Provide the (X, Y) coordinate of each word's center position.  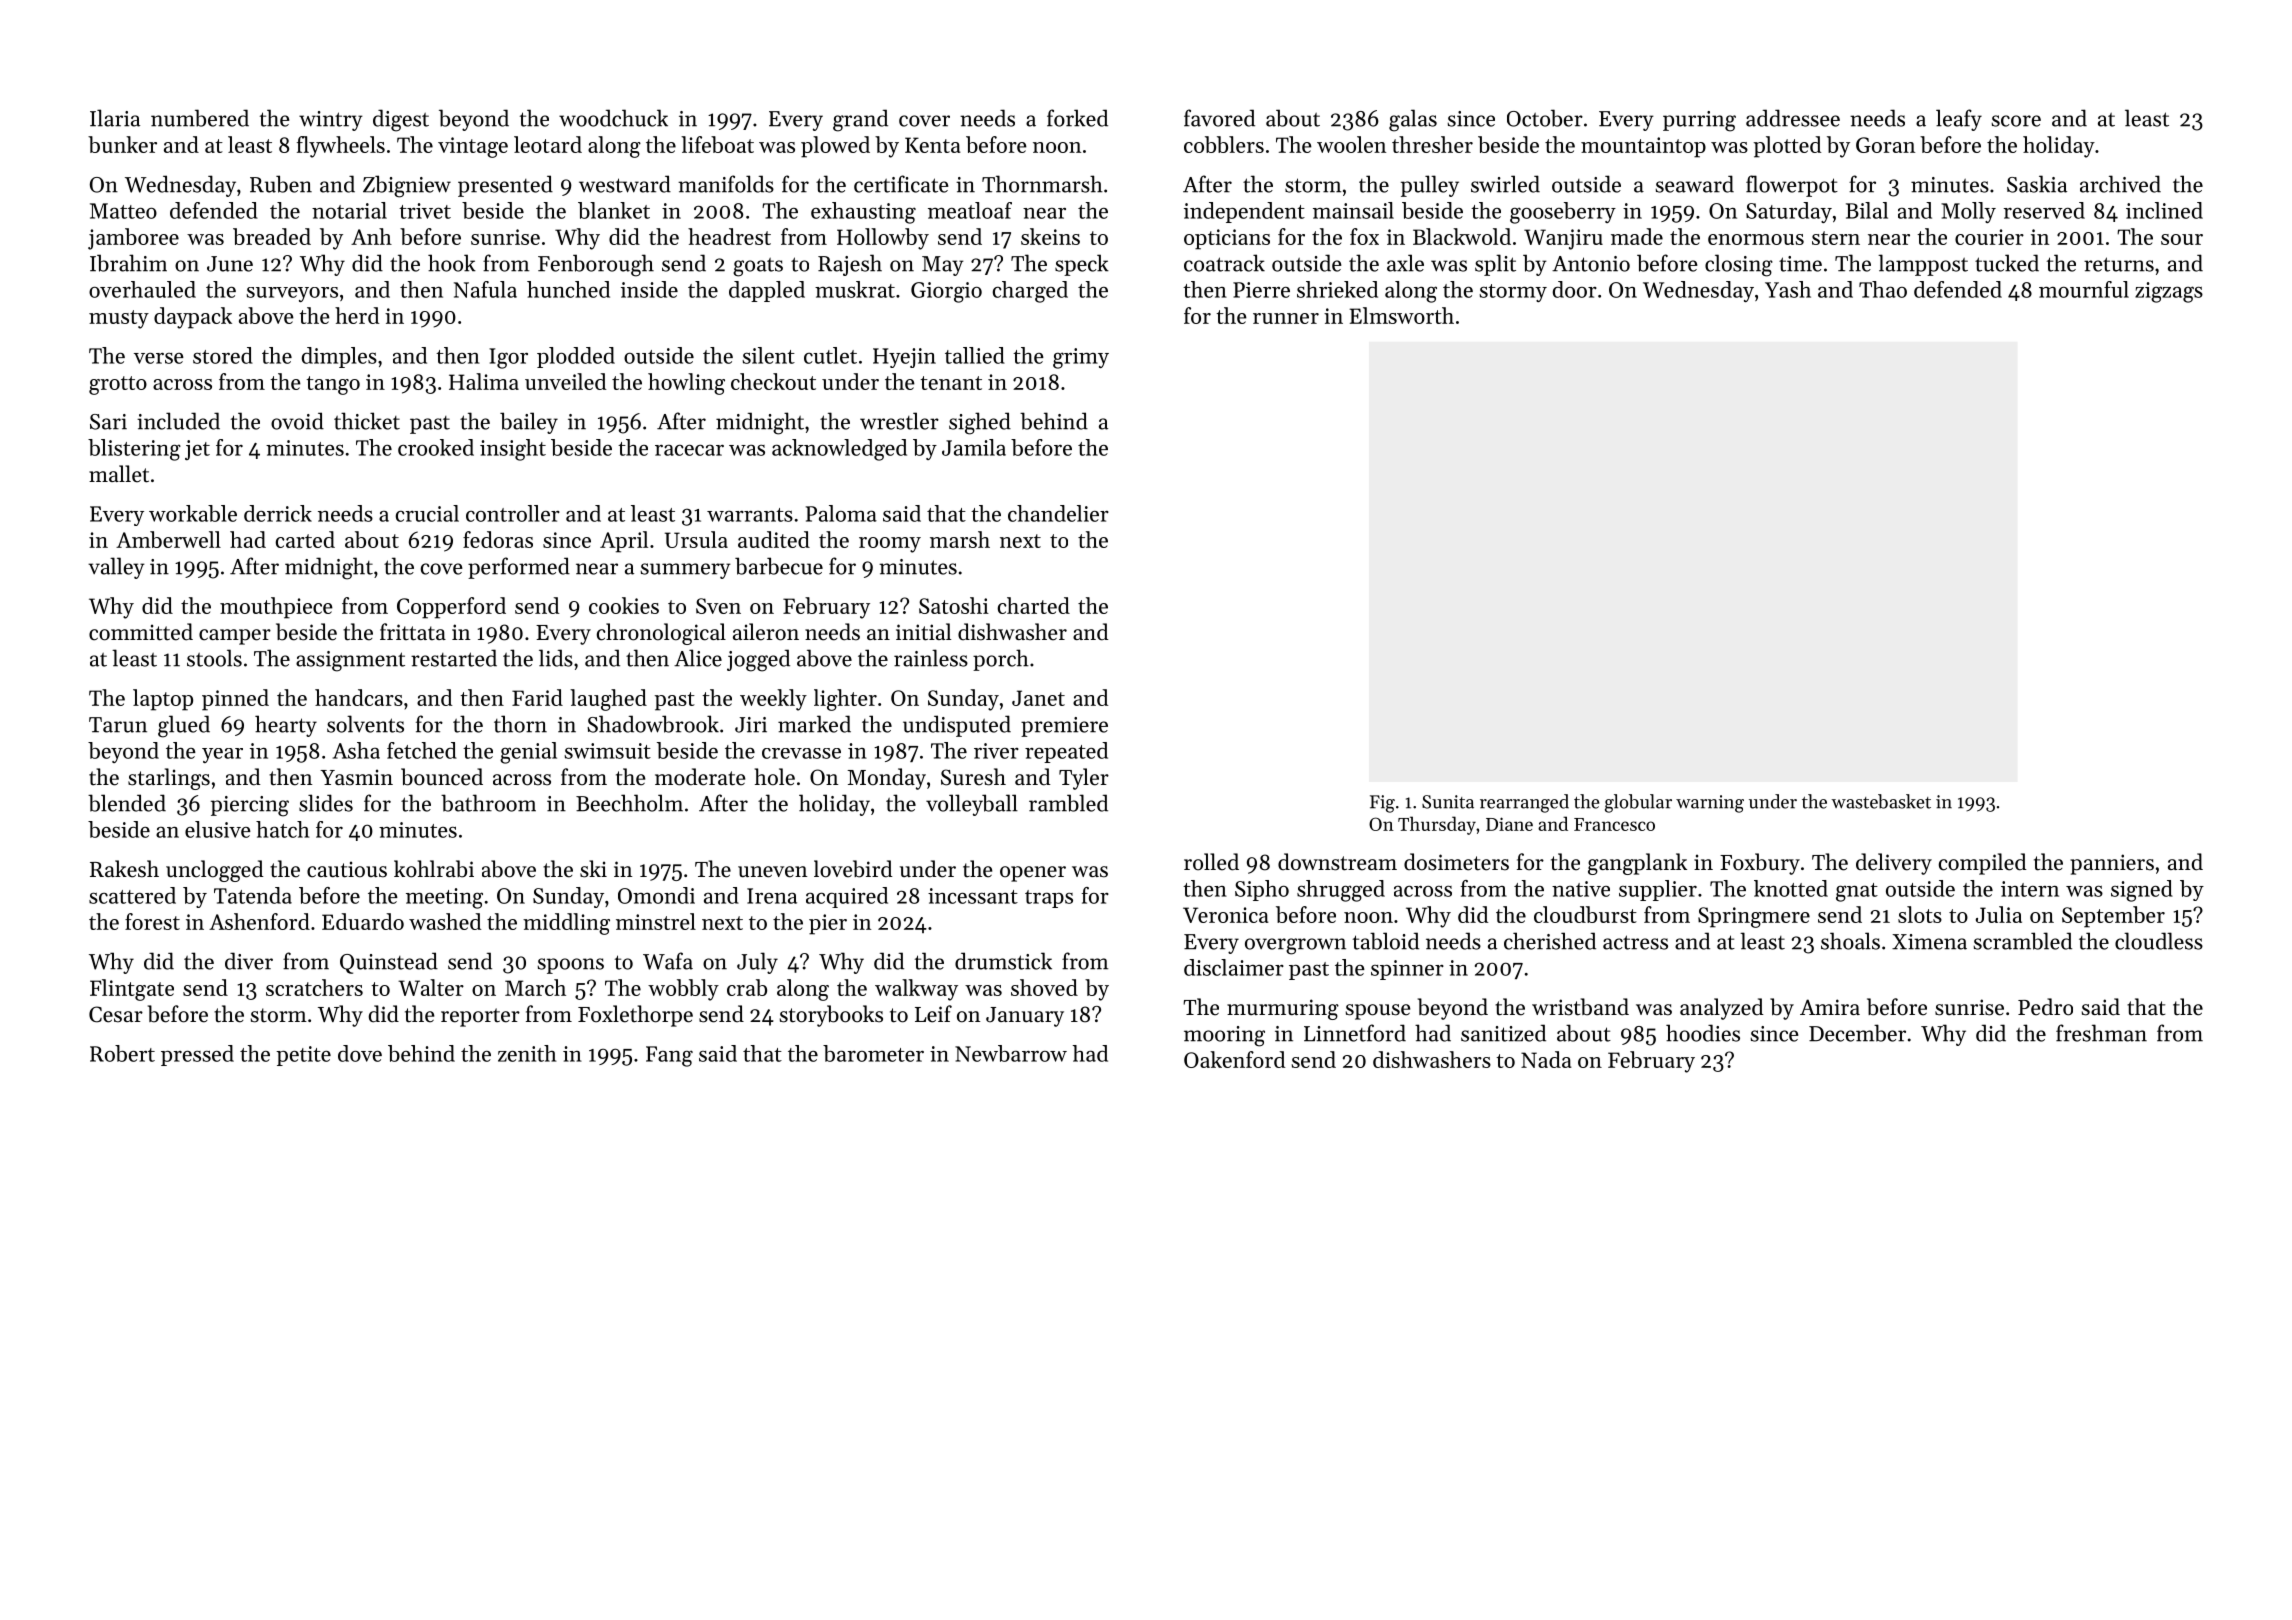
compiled (1983, 864)
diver (249, 961)
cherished (1550, 941)
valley (116, 568)
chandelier (1058, 513)
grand (860, 120)
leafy (1959, 120)
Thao (1883, 289)
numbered (200, 118)
